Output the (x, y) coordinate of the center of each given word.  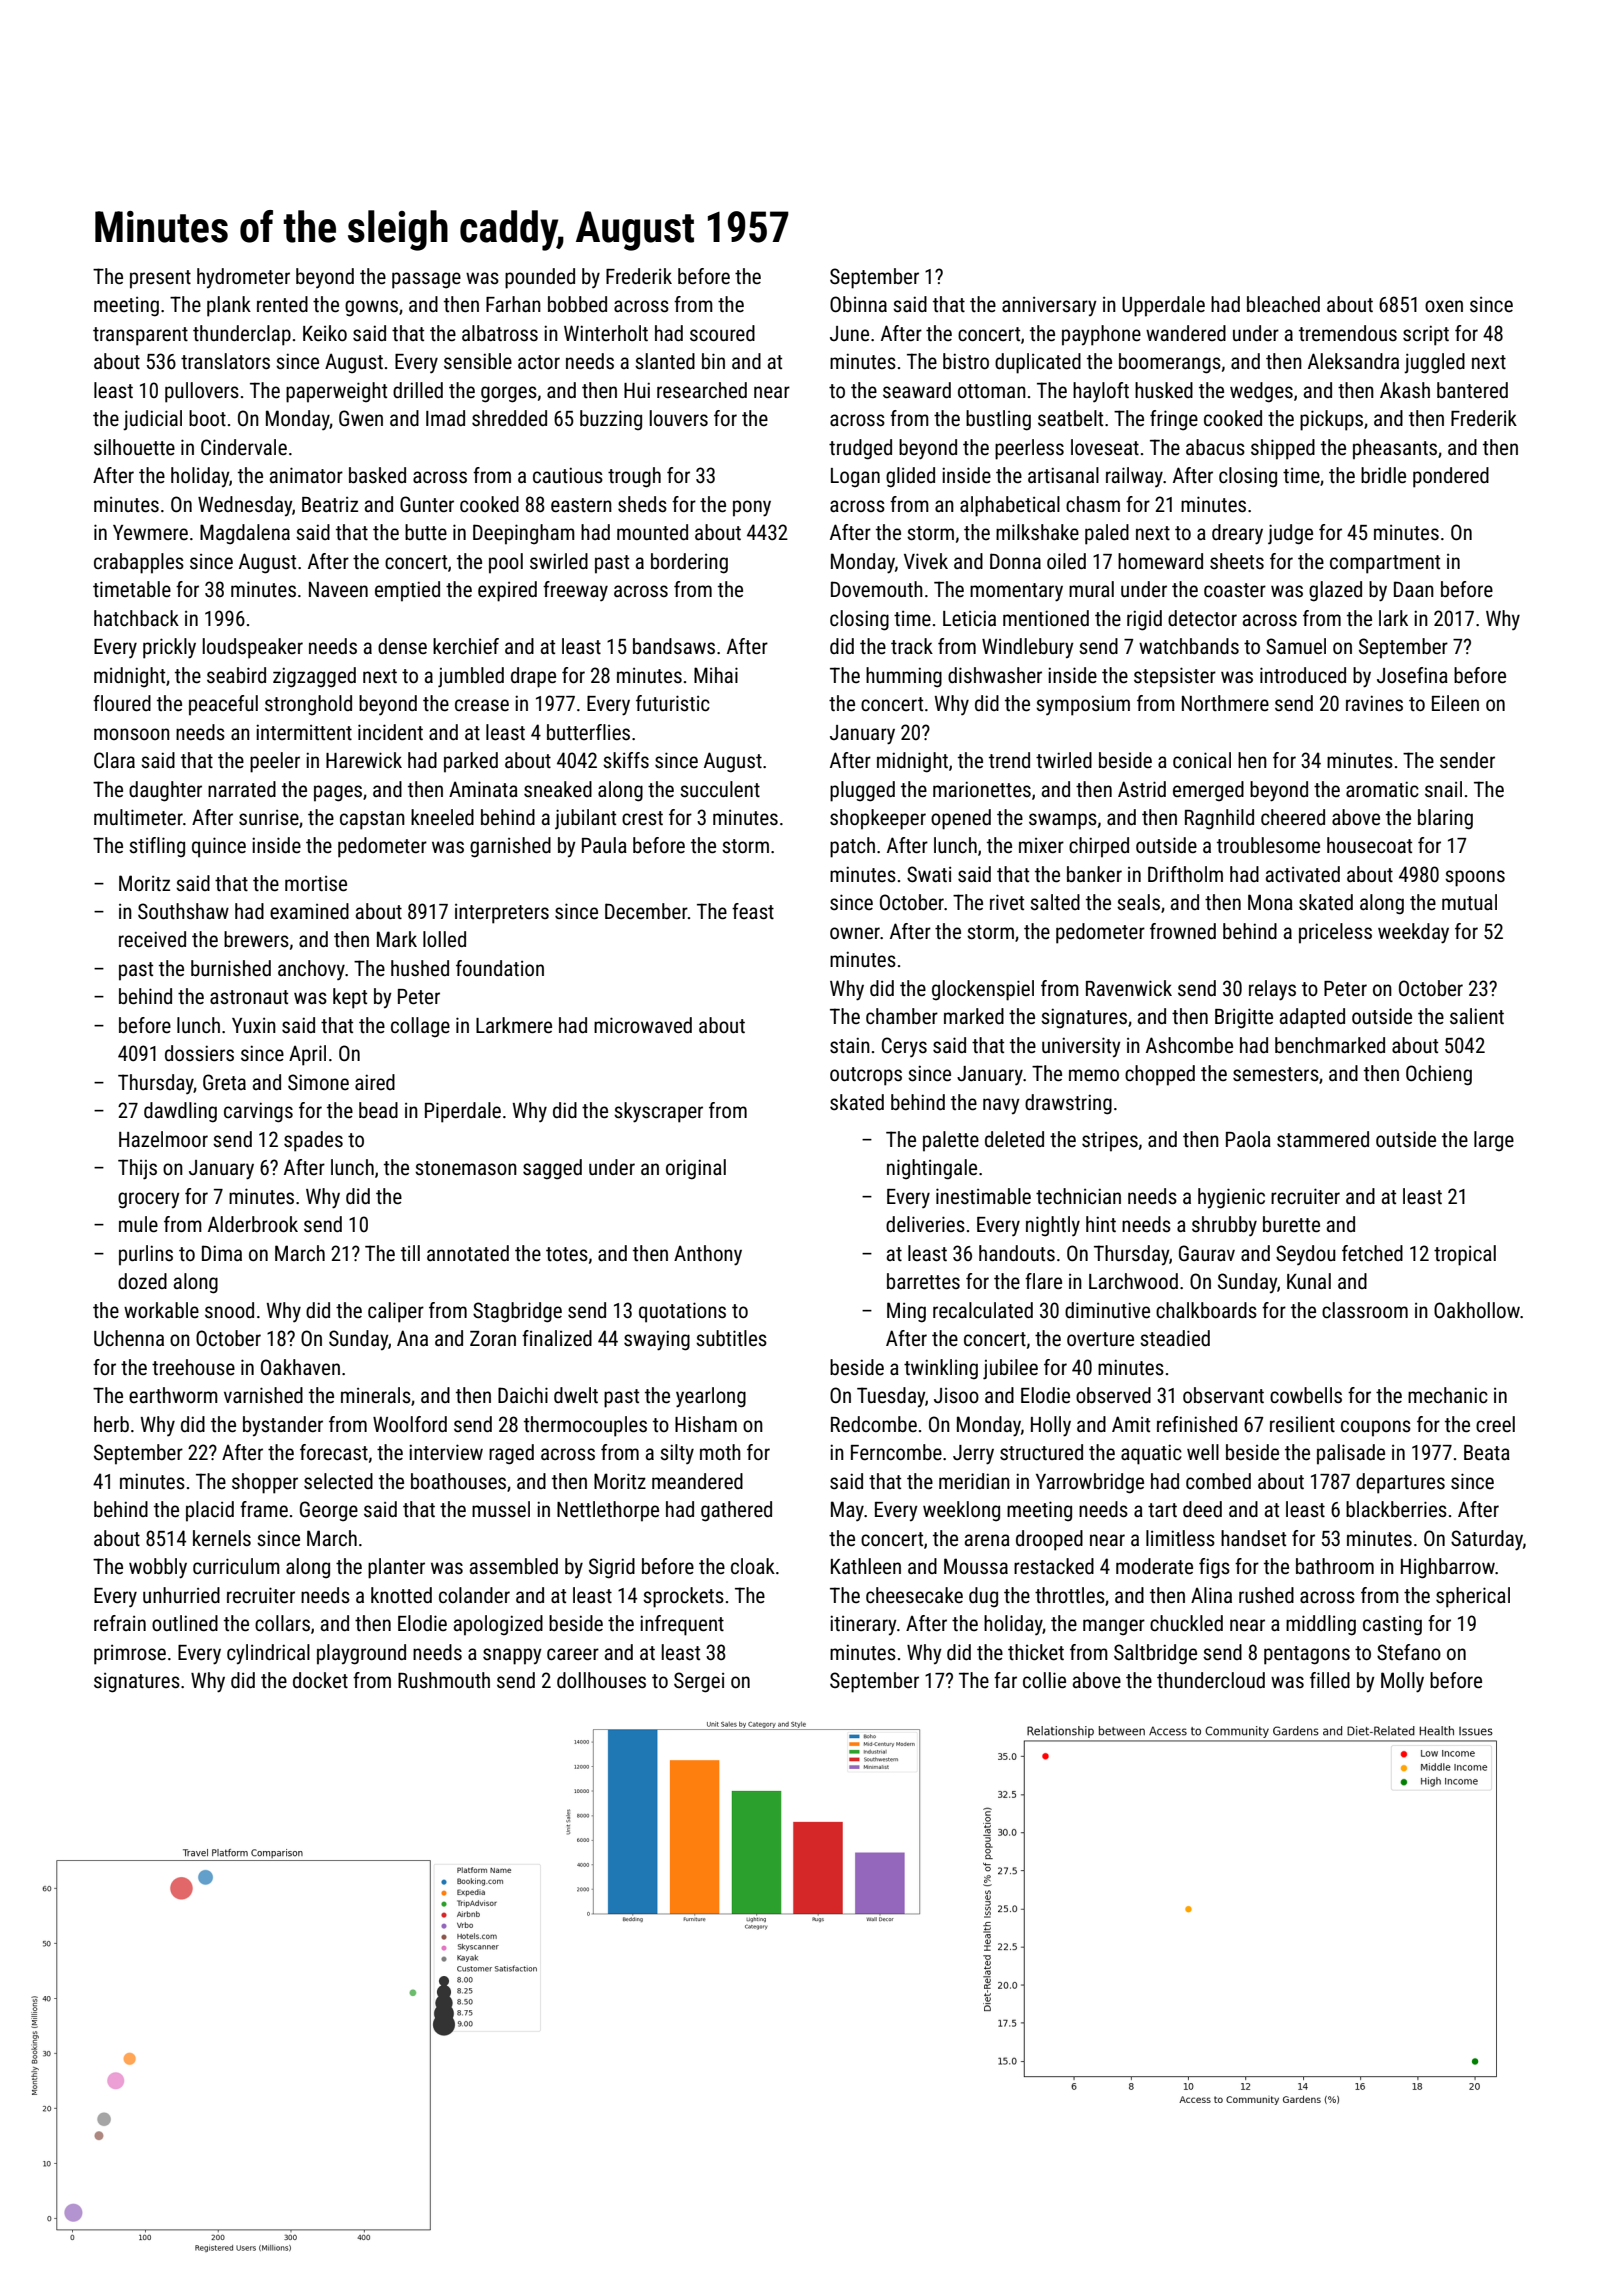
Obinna (858, 304)
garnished (510, 847)
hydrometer (243, 278)
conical (1202, 760)
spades (313, 1141)
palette (951, 1141)
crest (642, 818)
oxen (1444, 306)
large (1494, 1141)
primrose (130, 1655)
